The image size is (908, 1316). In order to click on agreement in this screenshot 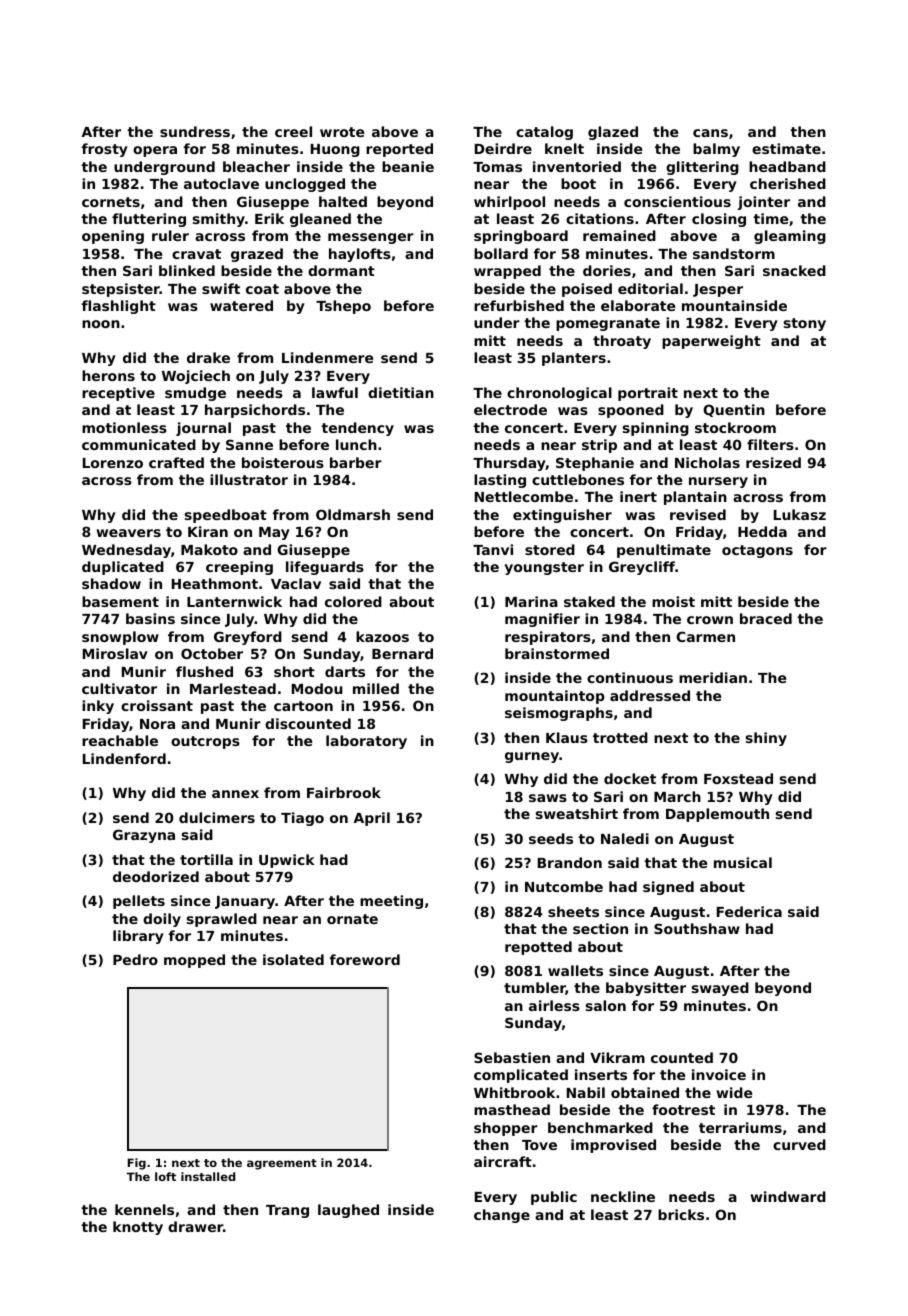, I will do `click(282, 1164)`.
